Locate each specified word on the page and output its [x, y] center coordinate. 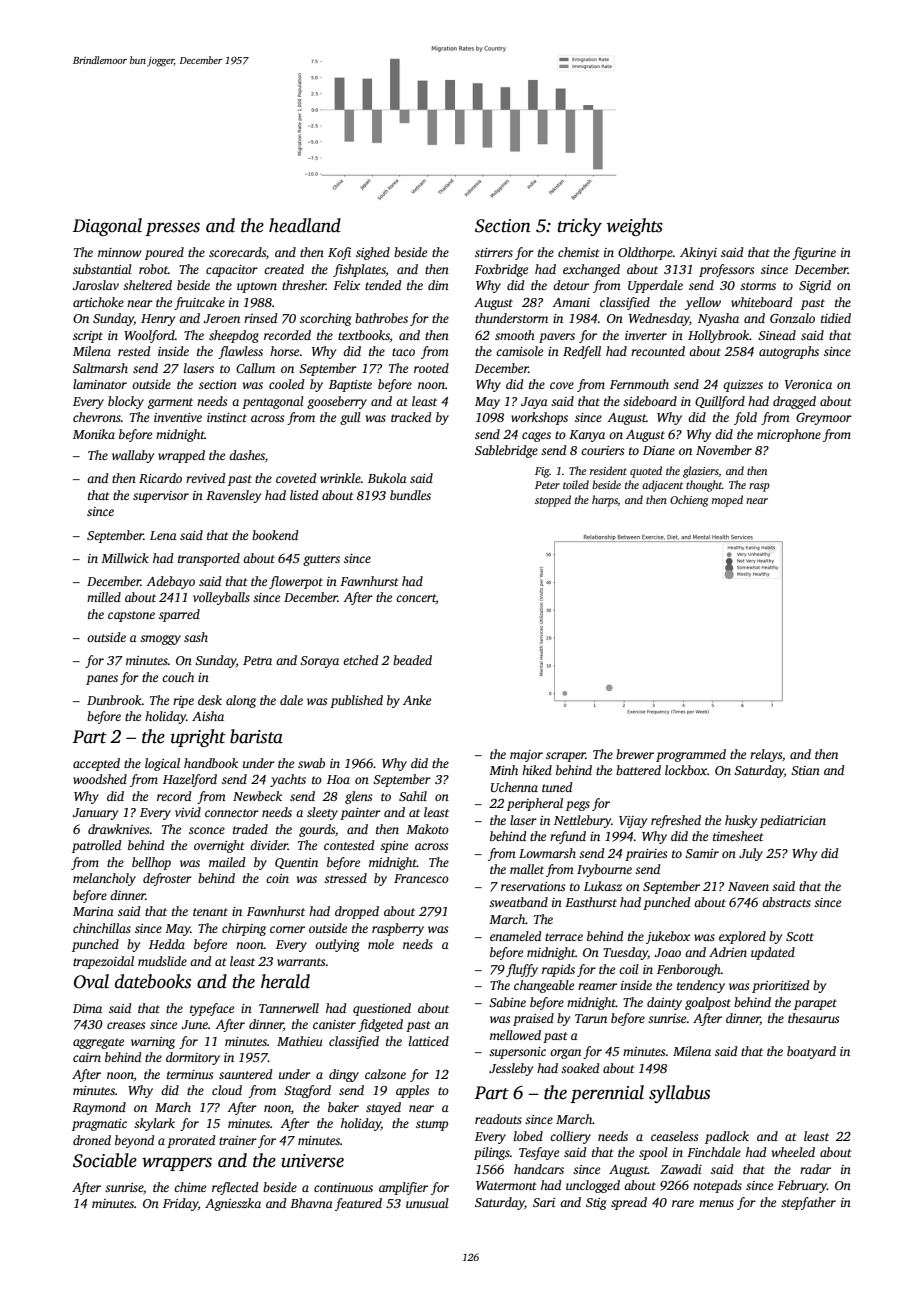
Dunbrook [114, 700]
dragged [794, 402]
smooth [515, 335]
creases [126, 1025]
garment [170, 403]
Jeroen [221, 318]
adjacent [662, 486]
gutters [321, 560]
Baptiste [350, 386]
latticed [429, 1041]
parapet [815, 1004]
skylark [154, 1124]
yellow [703, 303]
